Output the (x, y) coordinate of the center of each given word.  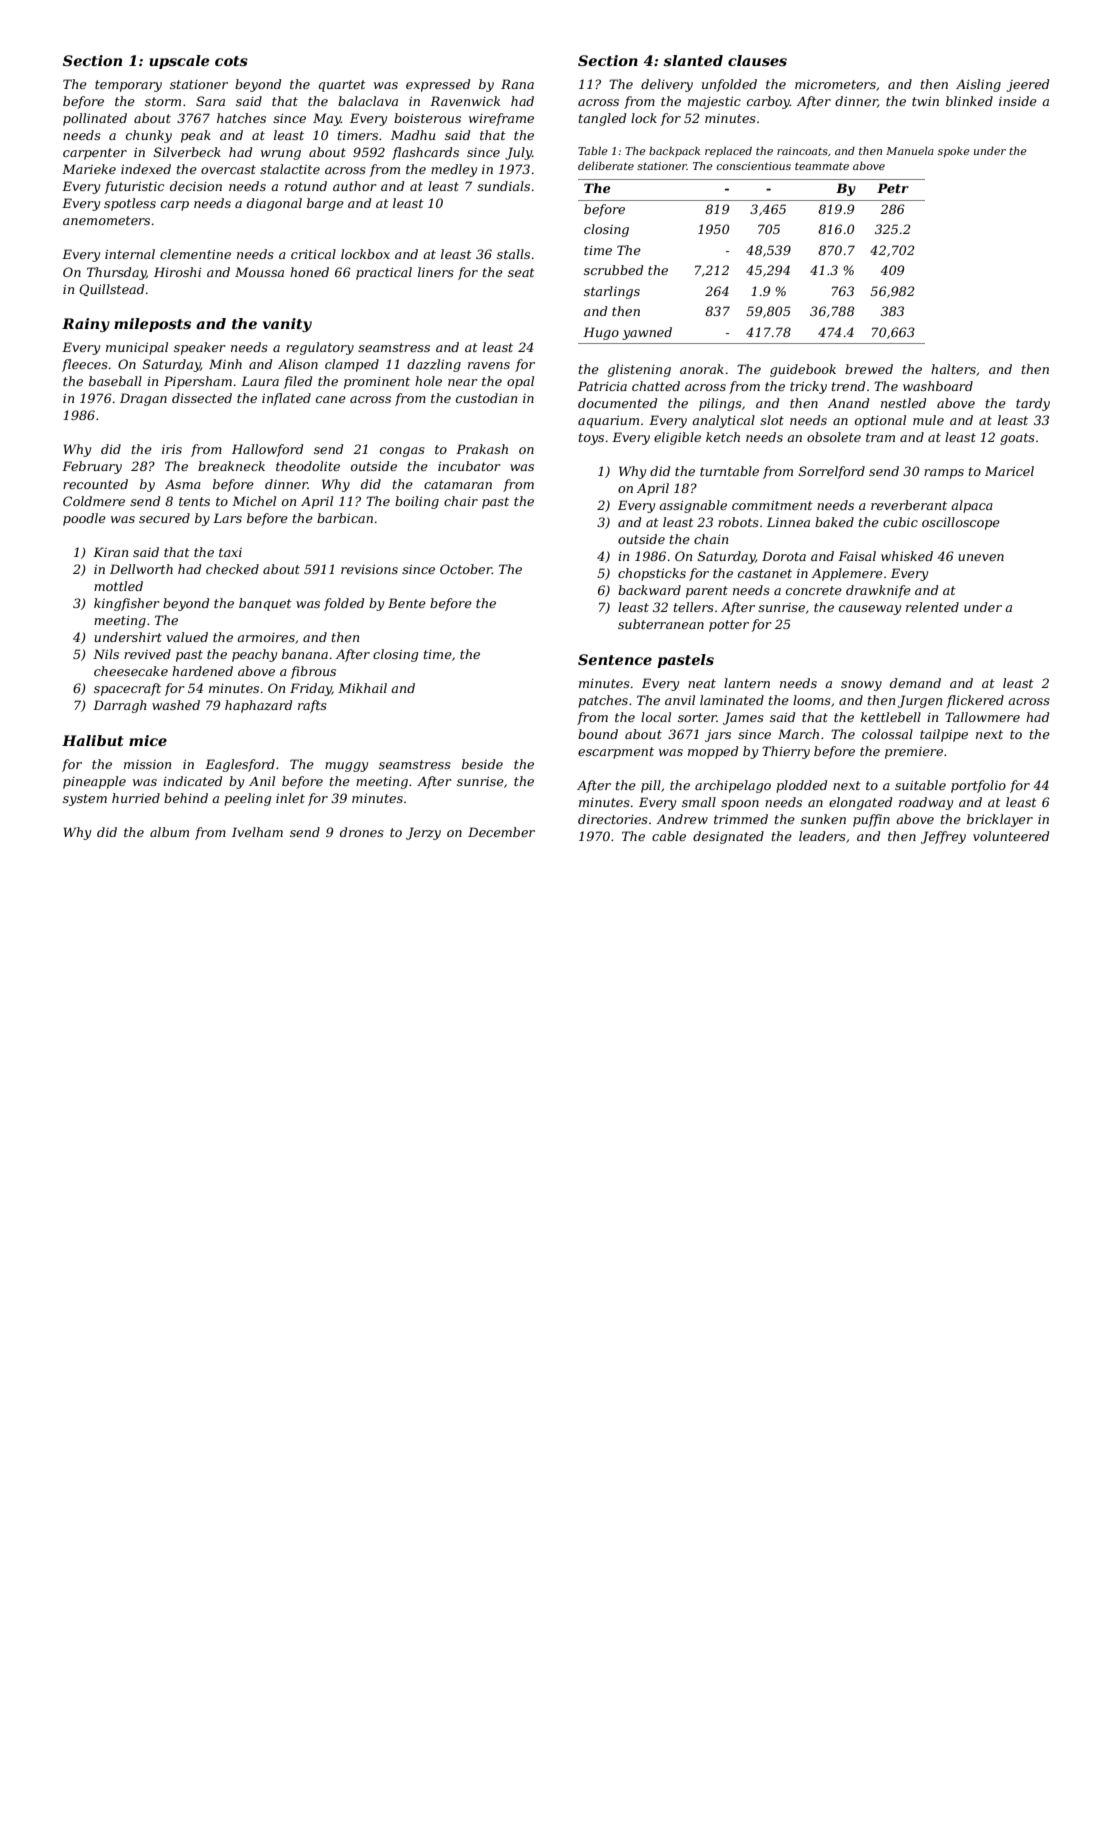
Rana (517, 84)
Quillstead (111, 290)
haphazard (258, 706)
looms (812, 700)
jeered (1028, 85)
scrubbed (613, 270)
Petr (893, 188)
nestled (903, 403)
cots (231, 61)
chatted (656, 386)
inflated (286, 399)
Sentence (615, 659)
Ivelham (257, 832)
